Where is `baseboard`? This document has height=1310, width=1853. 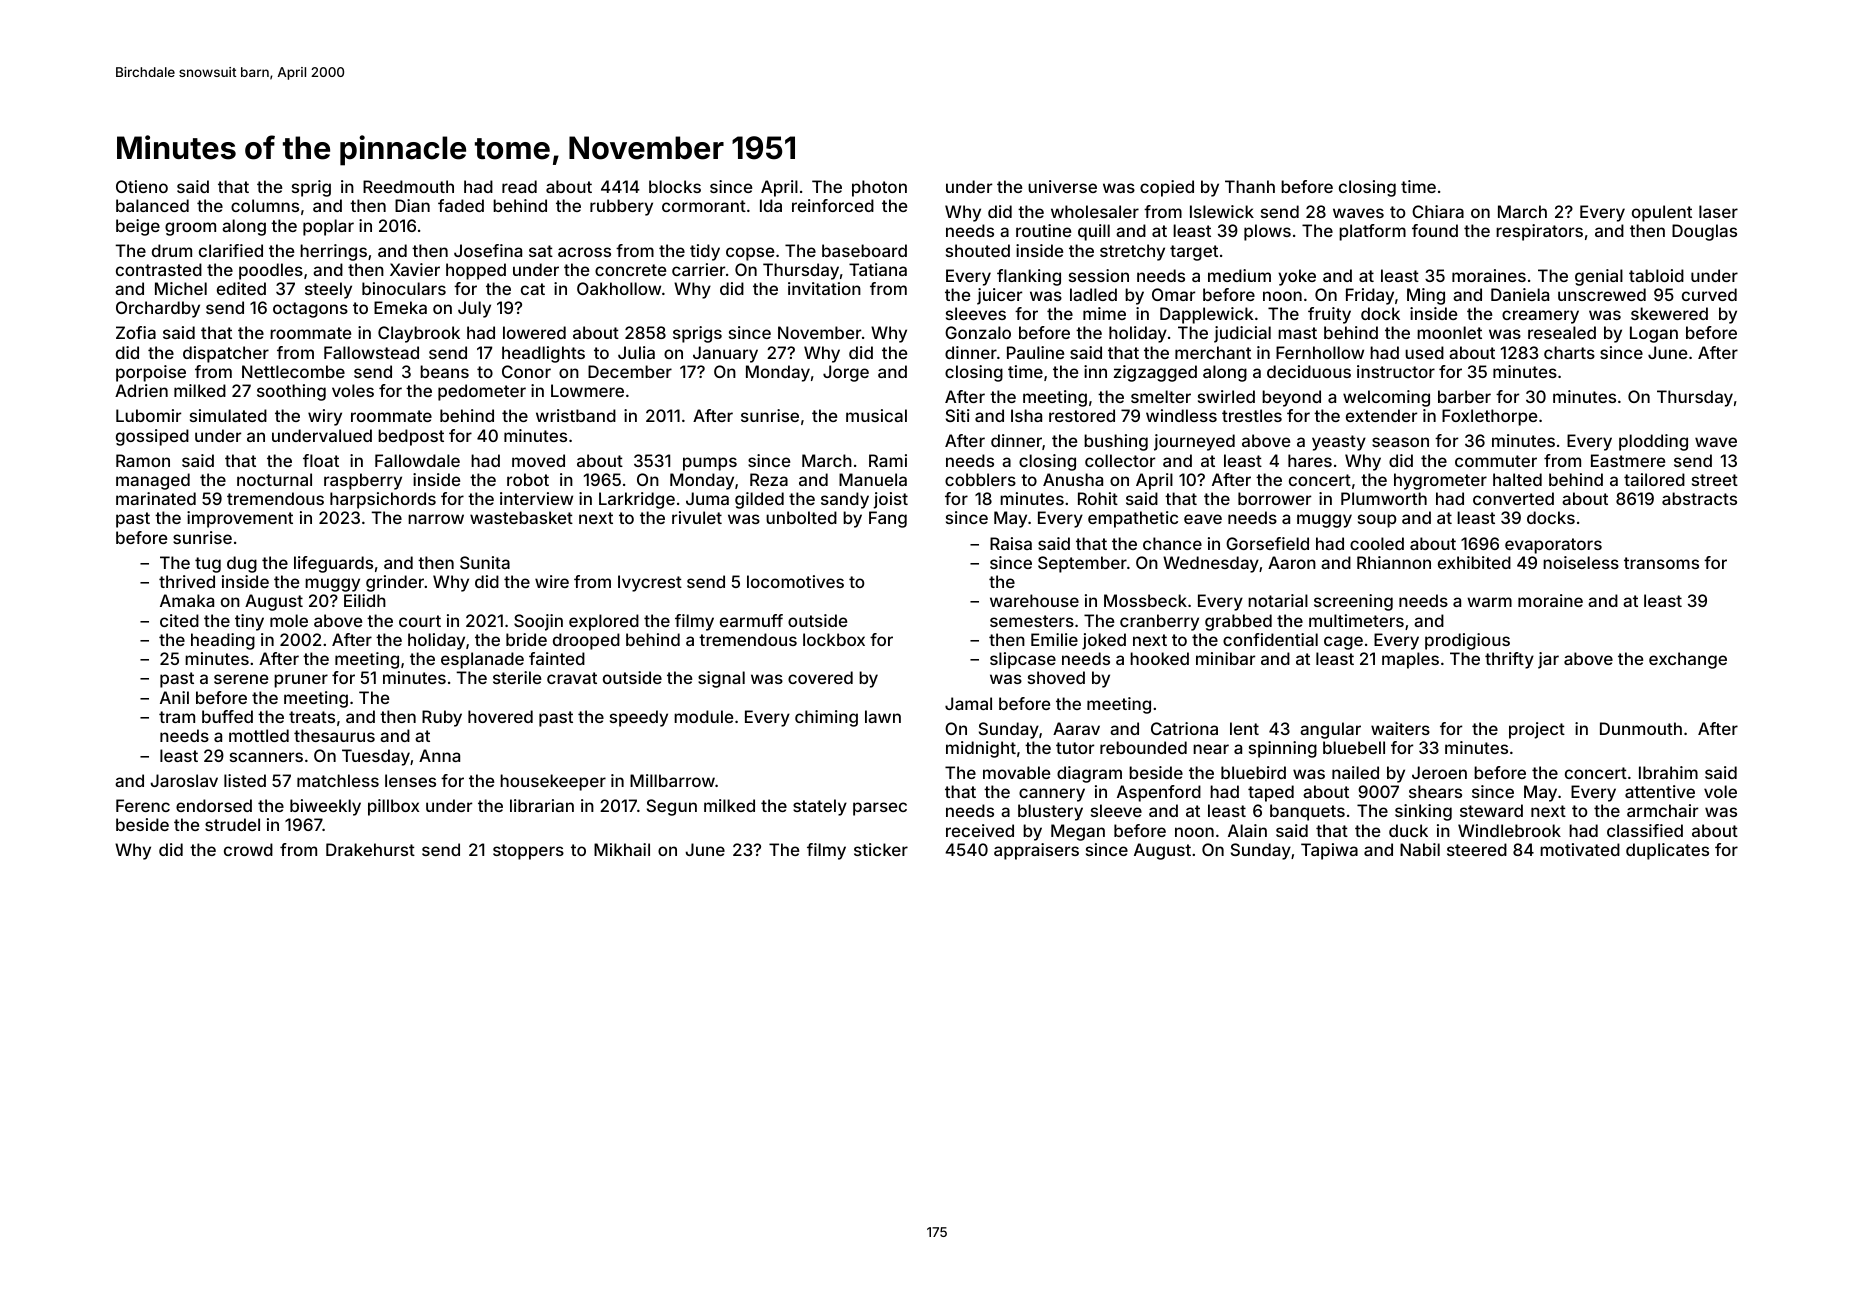
baseboard is located at coordinates (864, 250).
